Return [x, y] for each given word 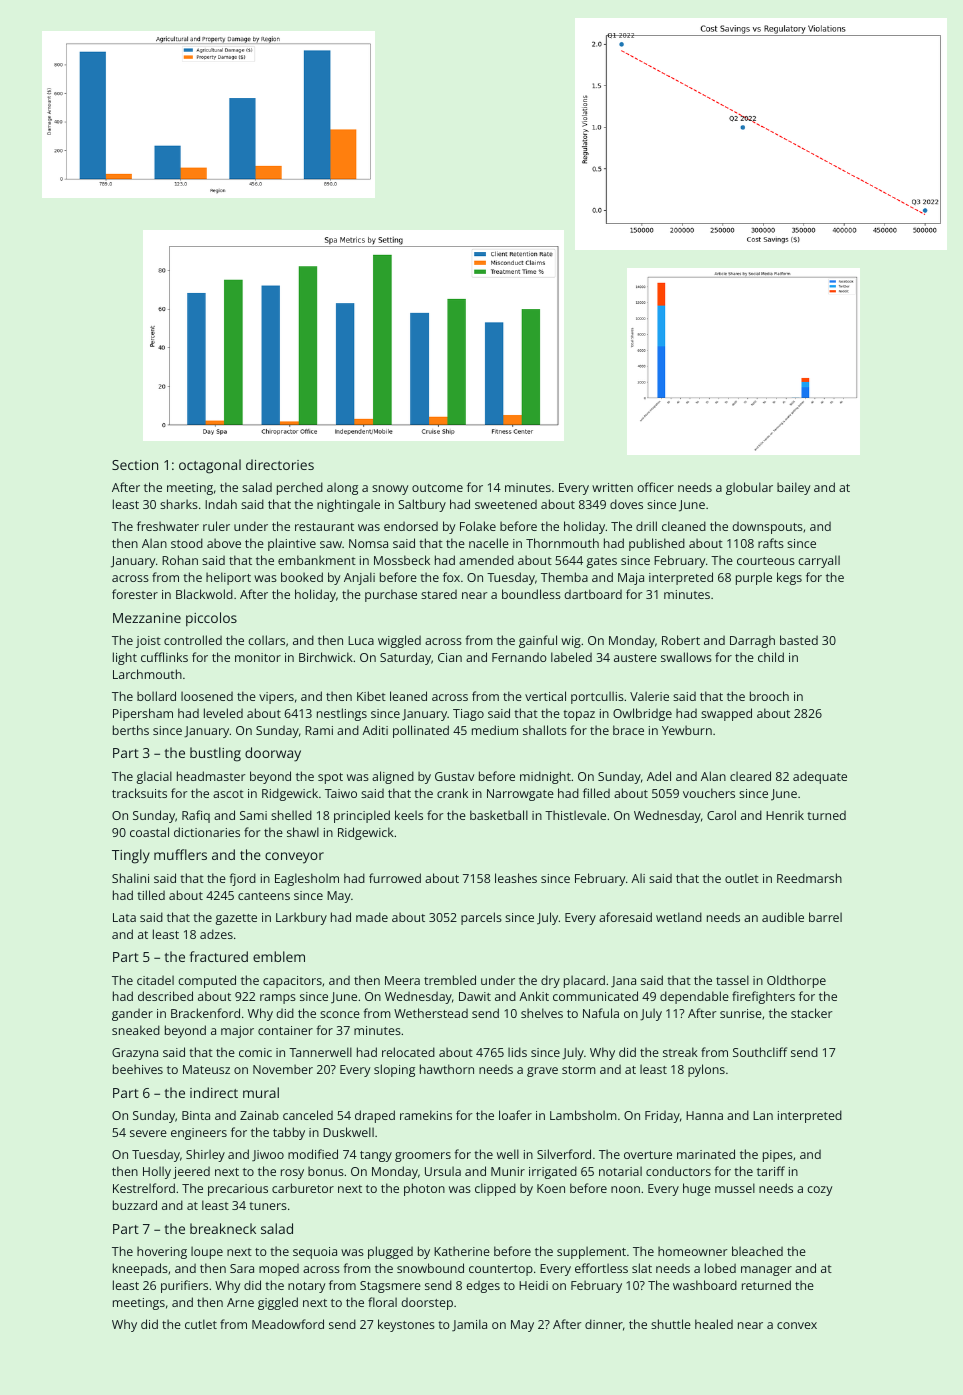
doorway [273, 754]
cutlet [201, 1324]
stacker [812, 1013]
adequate [820, 777]
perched [300, 488]
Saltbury [422, 505]
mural [261, 1092]
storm [579, 1070]
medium [495, 730]
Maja [631, 579]
